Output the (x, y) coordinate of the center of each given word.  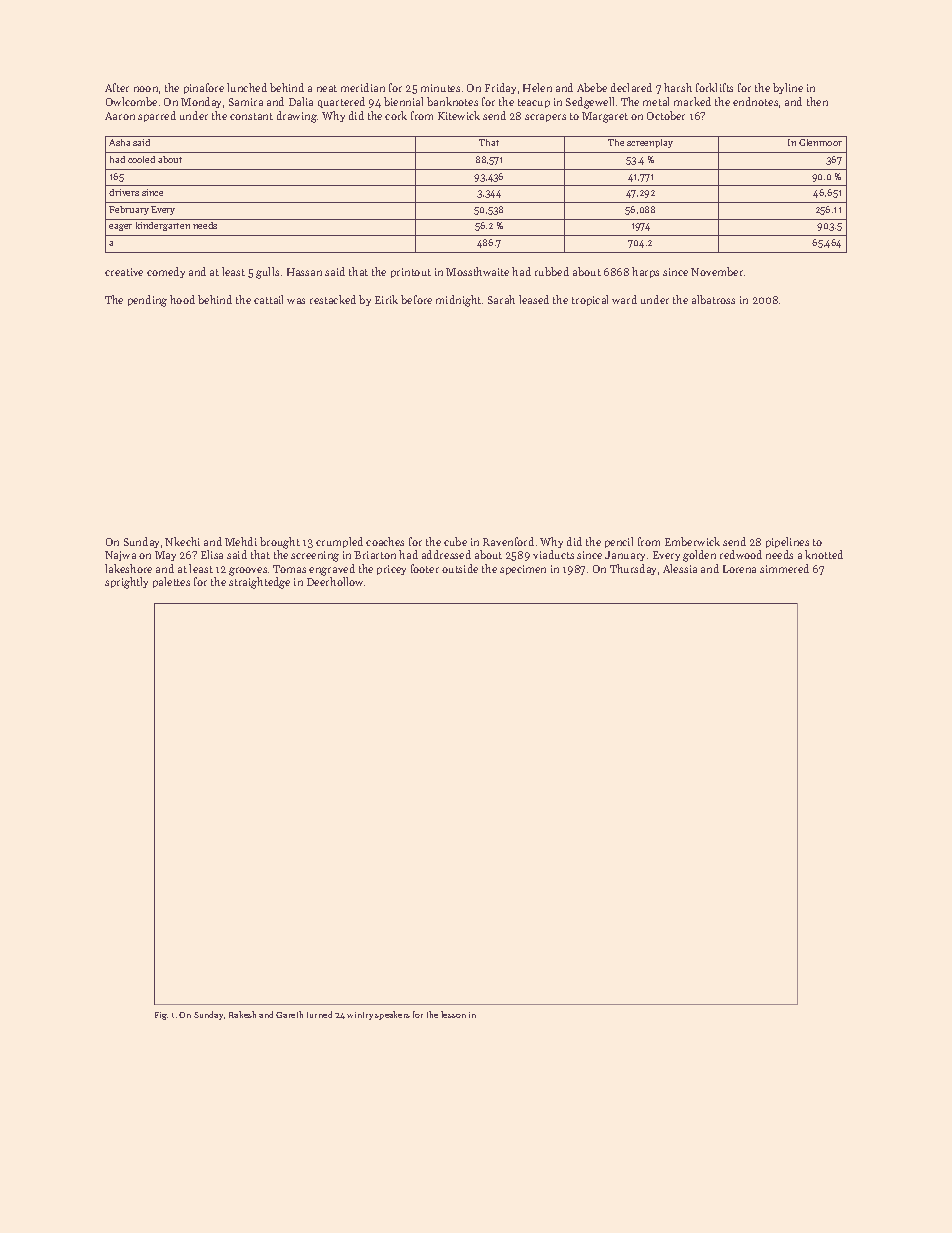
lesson (453, 1014)
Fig (161, 1016)
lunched (247, 87)
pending (147, 301)
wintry (360, 1016)
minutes (440, 88)
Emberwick (692, 541)
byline (788, 88)
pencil (619, 542)
